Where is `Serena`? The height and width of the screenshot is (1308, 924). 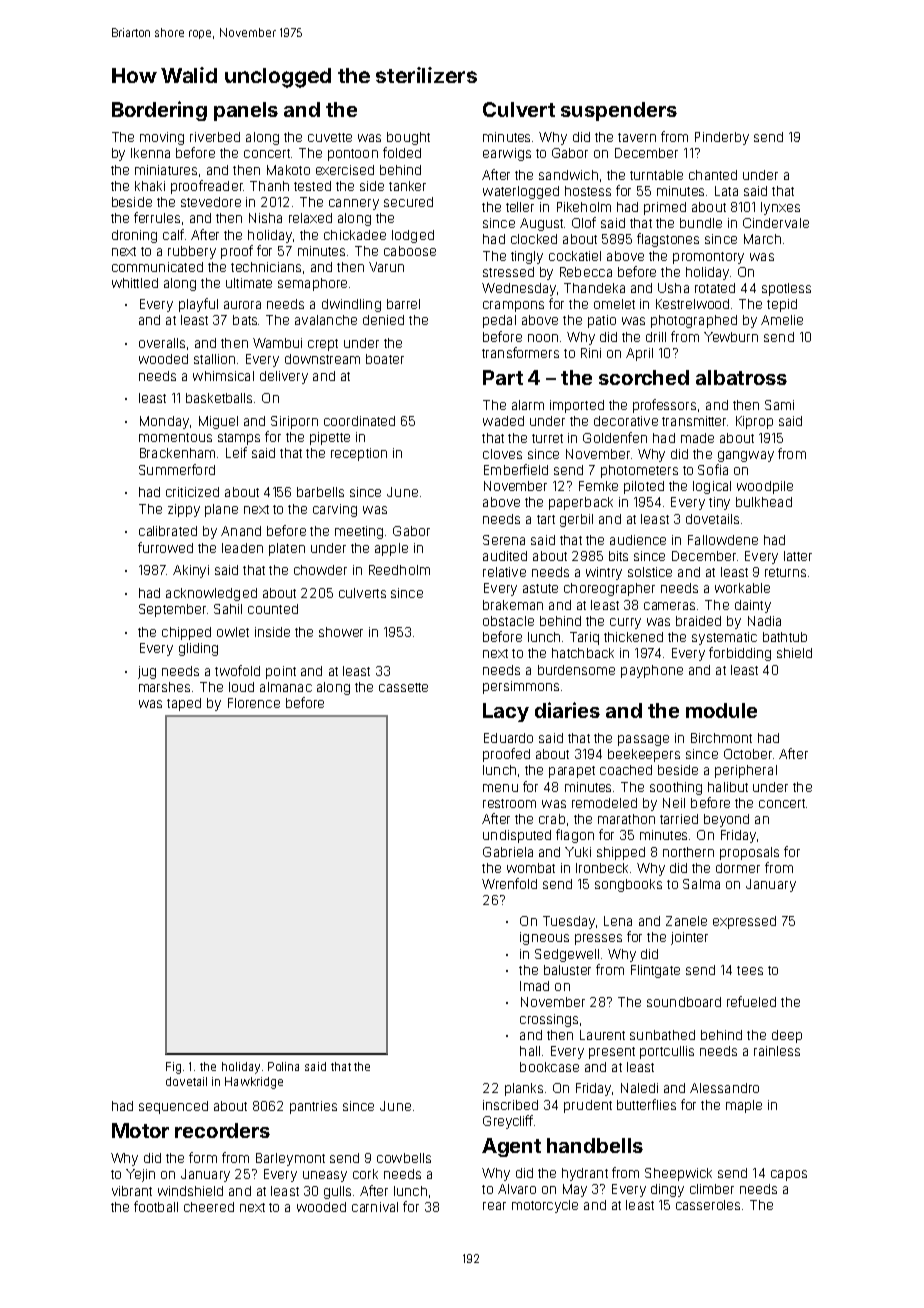 Serena is located at coordinates (504, 540).
